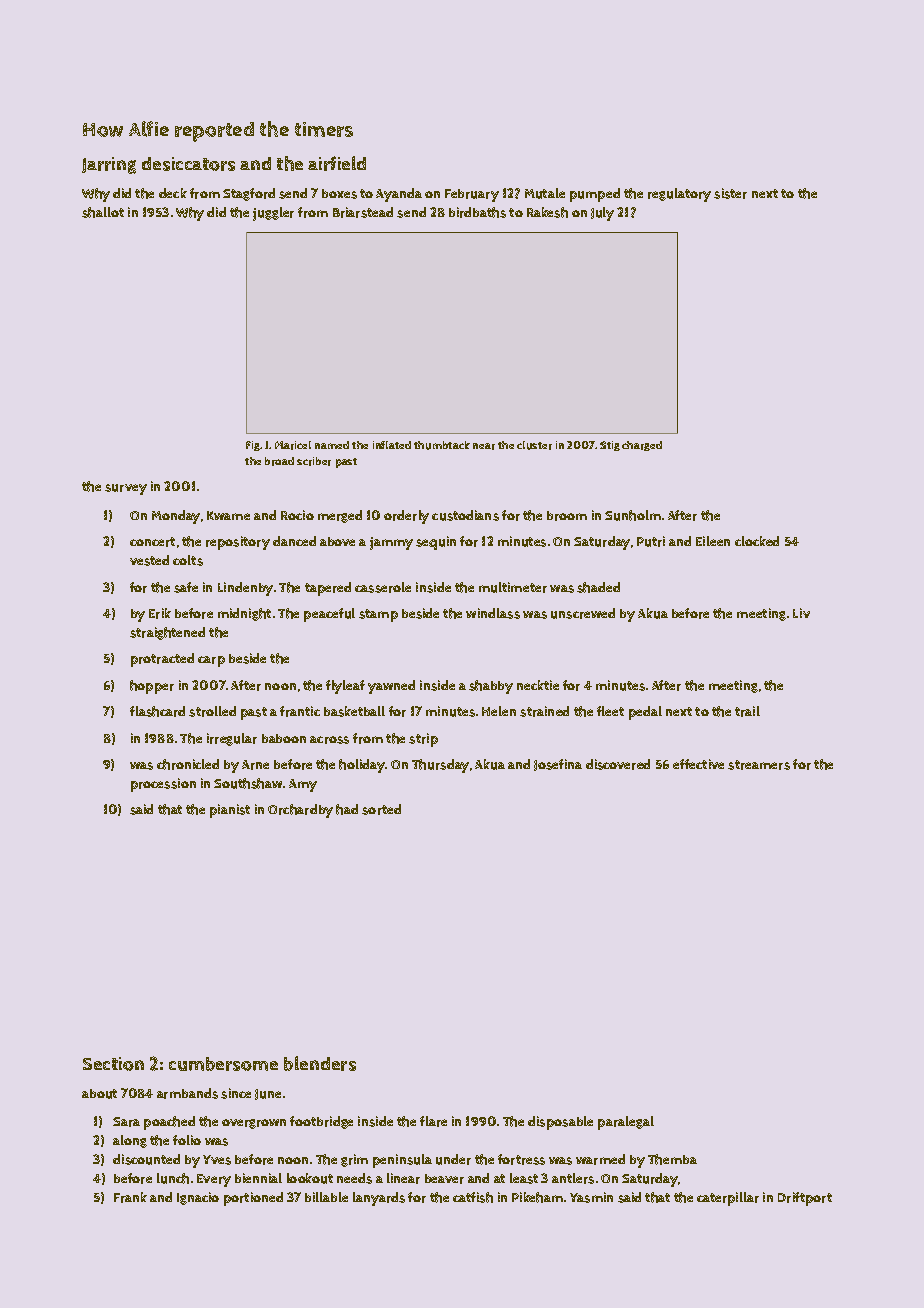  Describe the element at coordinates (513, 587) in the document. I see `multimeter` at that location.
